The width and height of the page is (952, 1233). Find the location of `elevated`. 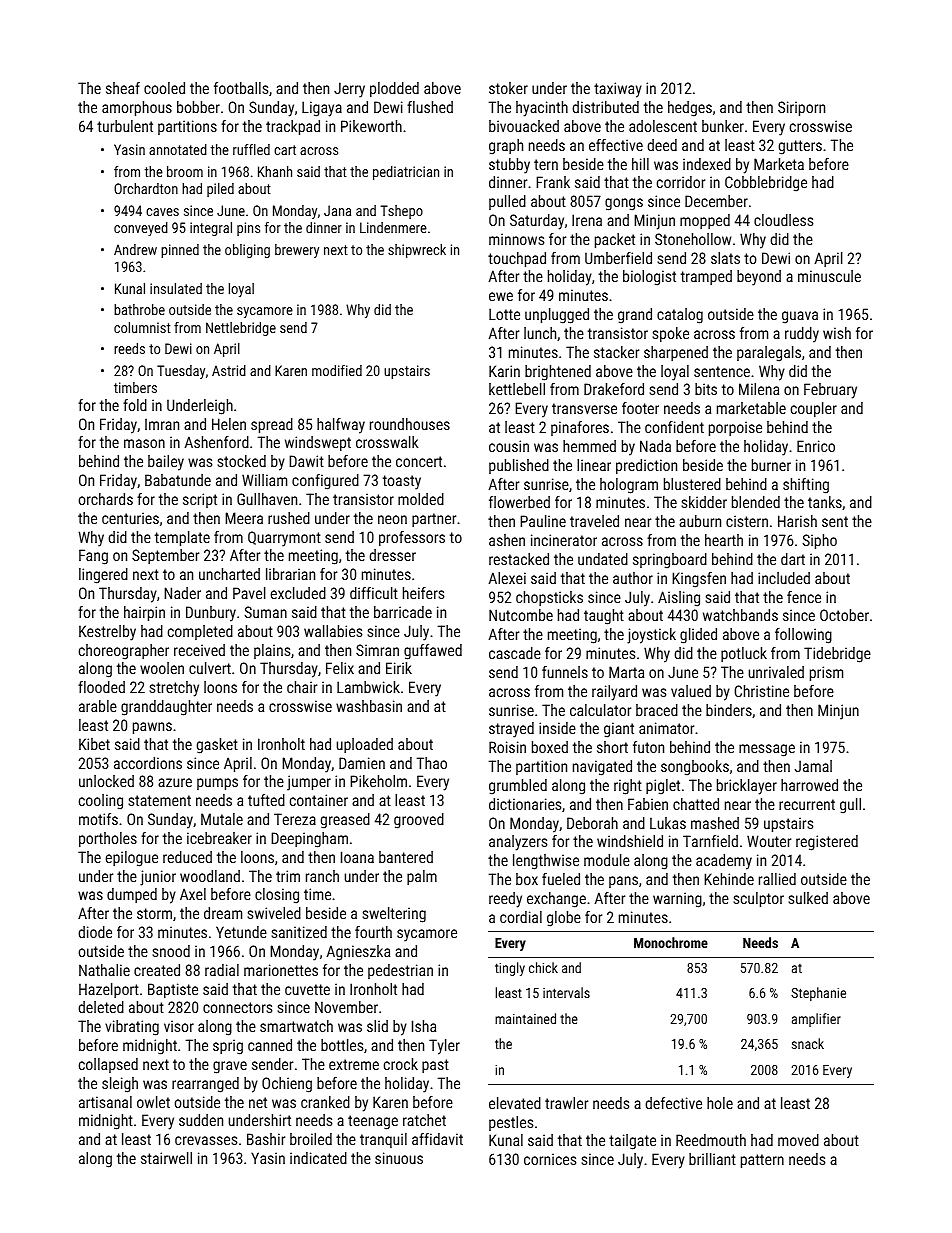

elevated is located at coordinates (515, 1103).
